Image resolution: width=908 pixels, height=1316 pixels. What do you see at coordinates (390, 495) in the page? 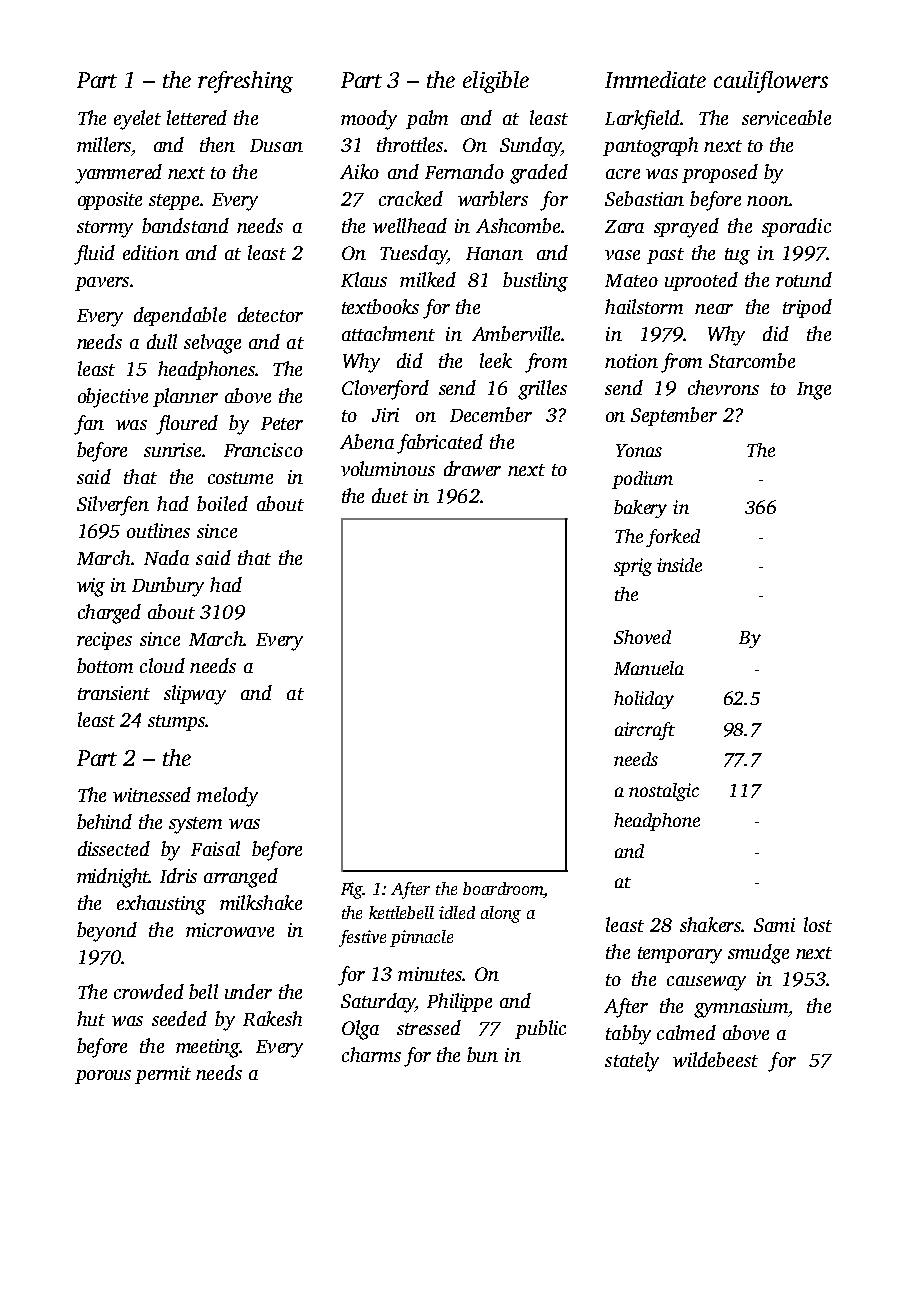
I see `duet` at bounding box center [390, 495].
